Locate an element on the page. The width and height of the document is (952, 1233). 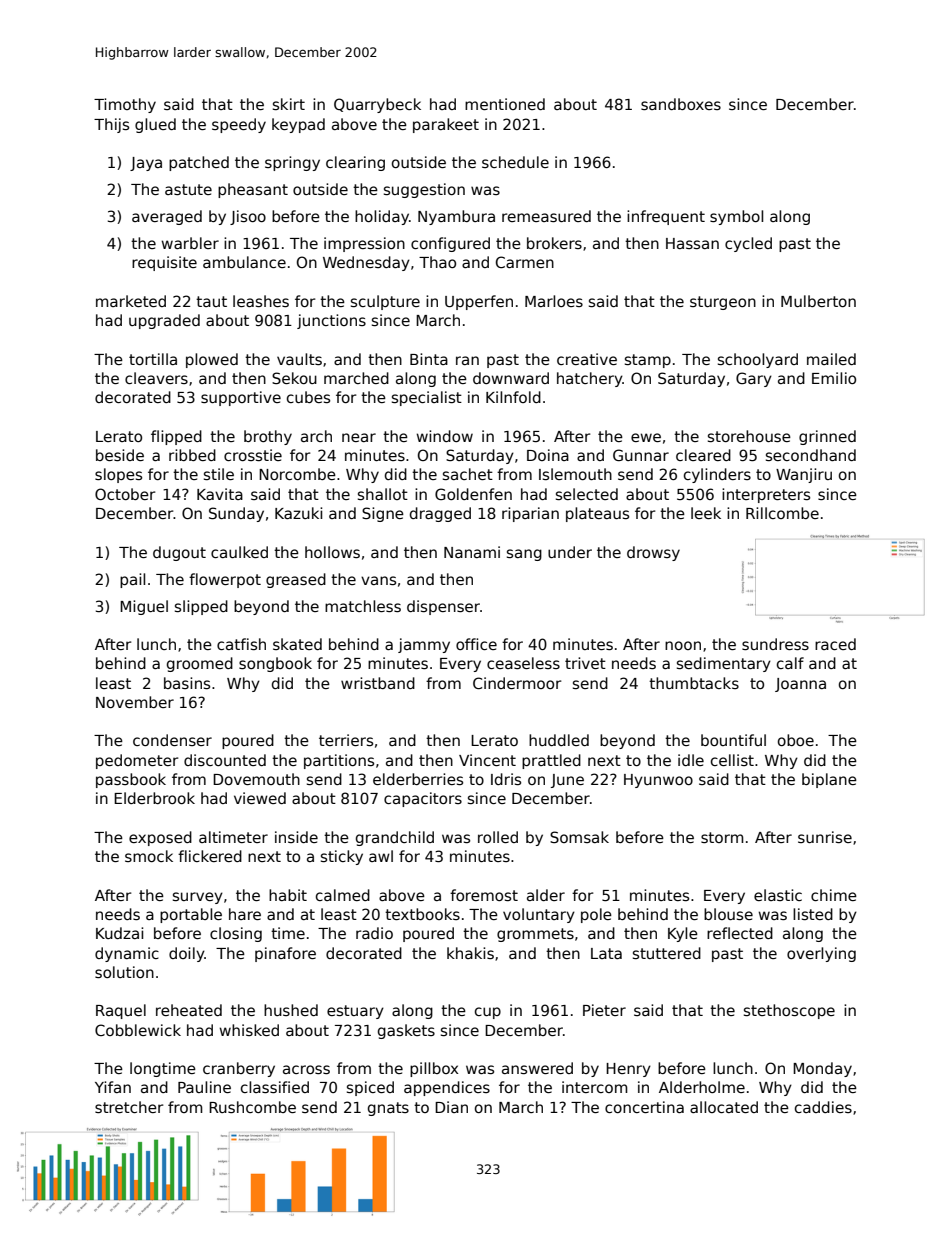
pillbox is located at coordinates (434, 1069).
